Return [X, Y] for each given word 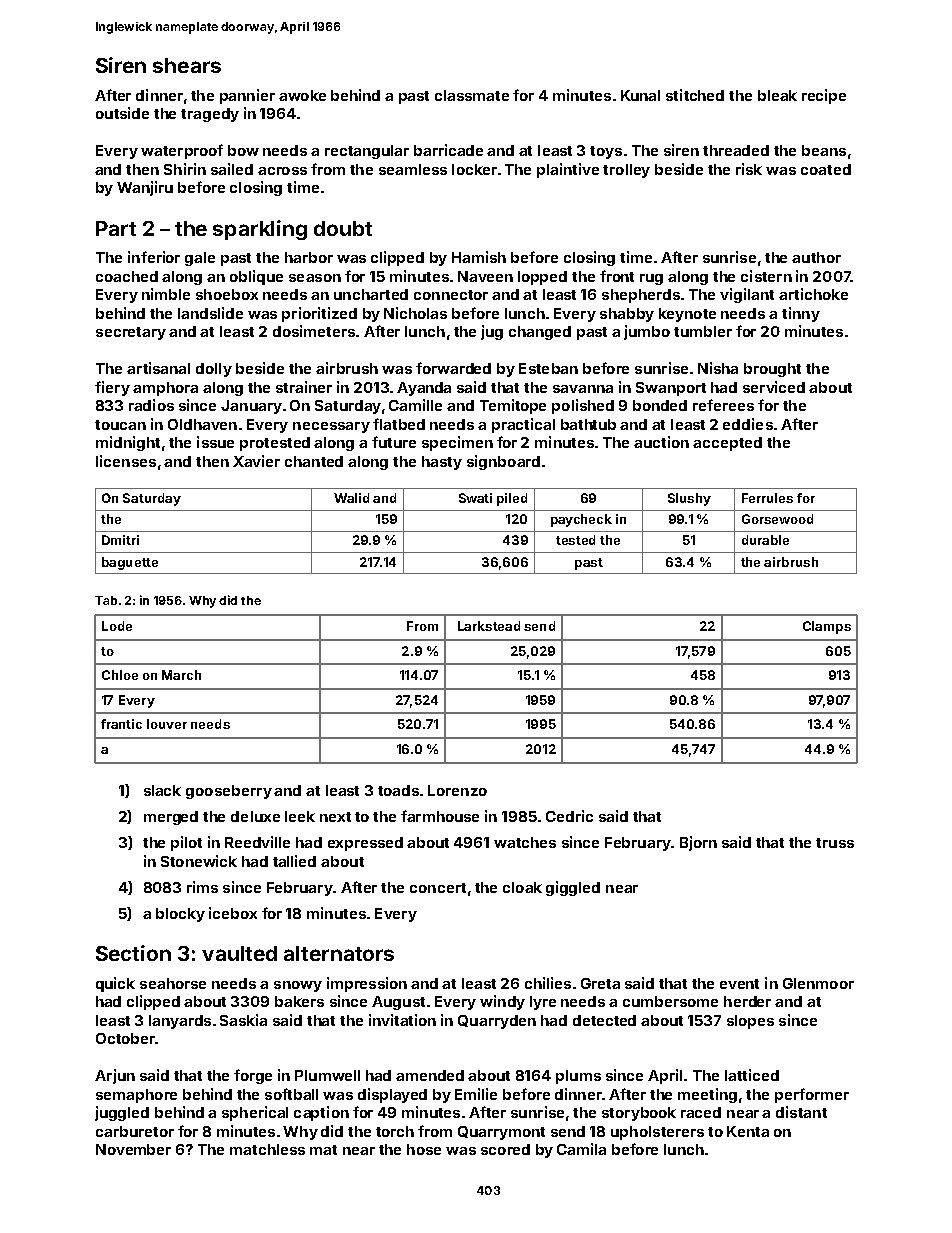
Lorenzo [457, 790]
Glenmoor [818, 983]
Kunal [640, 95]
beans [824, 150]
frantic [121, 724]
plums [578, 1077]
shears [187, 65]
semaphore [136, 1096]
